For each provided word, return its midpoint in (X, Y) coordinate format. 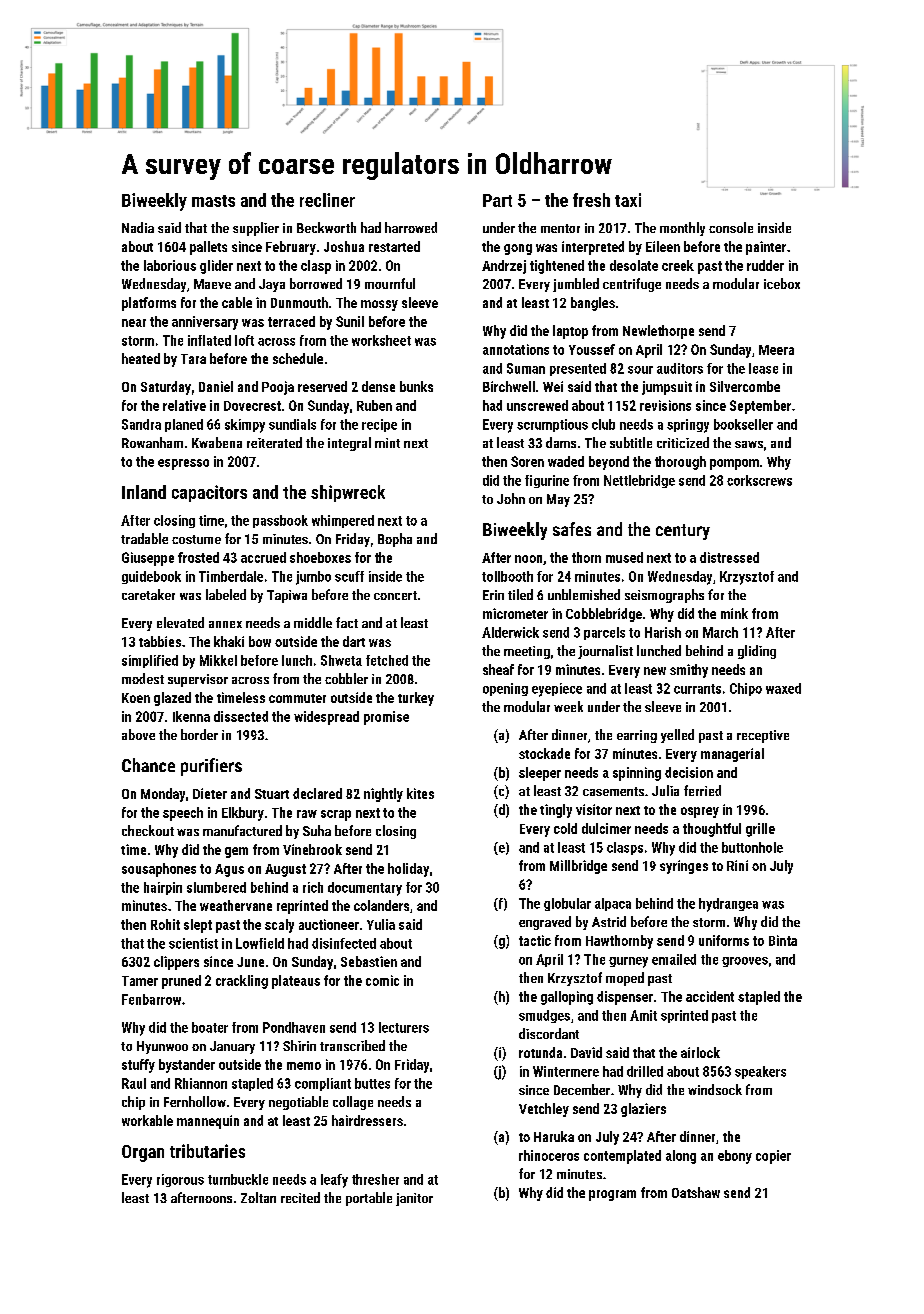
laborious (170, 265)
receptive (763, 736)
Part (497, 200)
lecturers (404, 1027)
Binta (783, 940)
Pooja (278, 388)
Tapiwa (287, 596)
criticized (683, 442)
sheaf (498, 669)
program (612, 1195)
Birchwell (509, 386)
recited (300, 1197)
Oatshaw (696, 1192)
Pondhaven (294, 1027)
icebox (782, 283)
